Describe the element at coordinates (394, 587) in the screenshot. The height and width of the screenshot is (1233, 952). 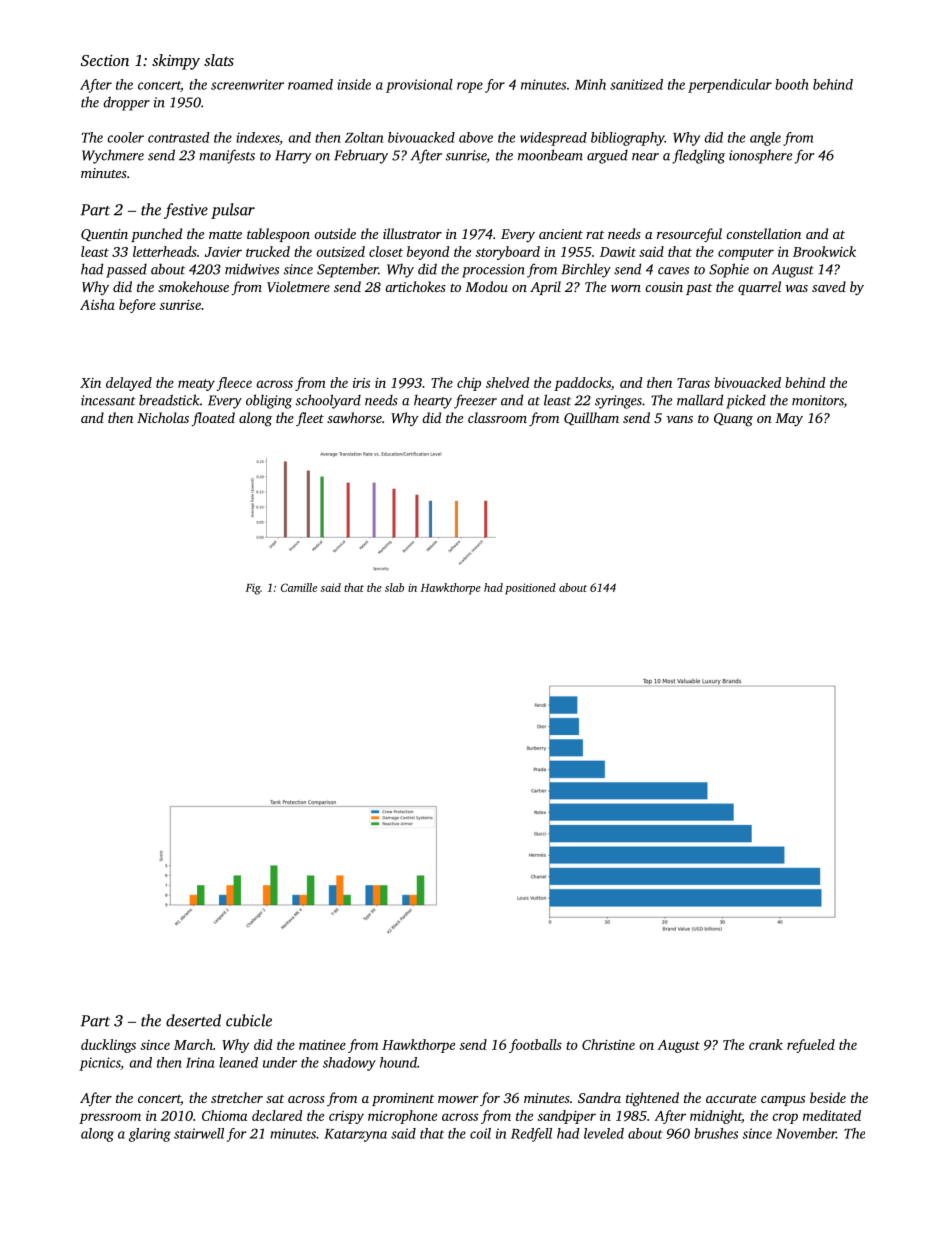
I see `slab` at that location.
